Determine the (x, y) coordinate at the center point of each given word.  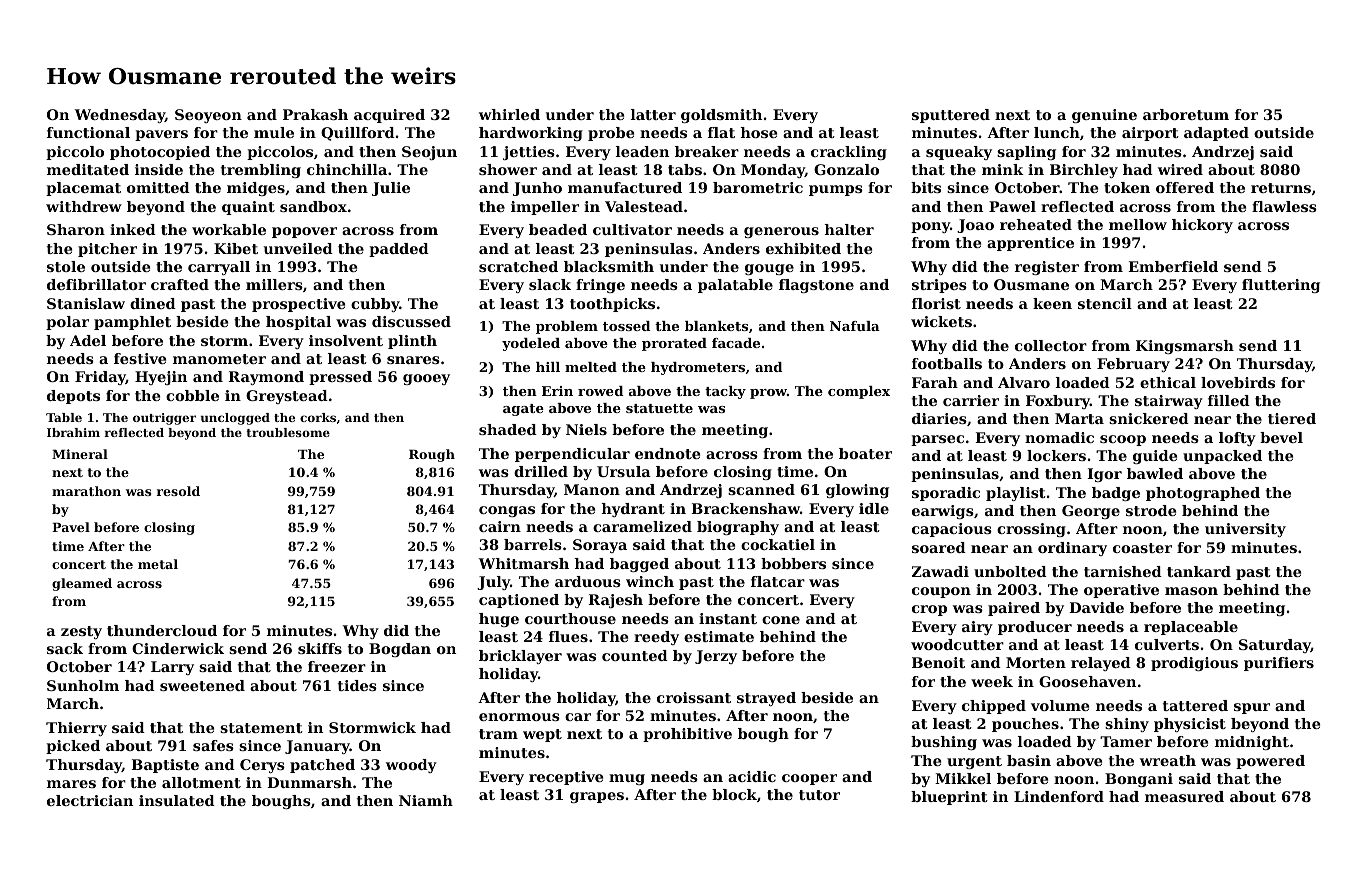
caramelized (642, 526)
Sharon (76, 229)
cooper (809, 779)
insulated (177, 800)
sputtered (951, 116)
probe (611, 134)
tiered (1292, 418)
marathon (86, 491)
